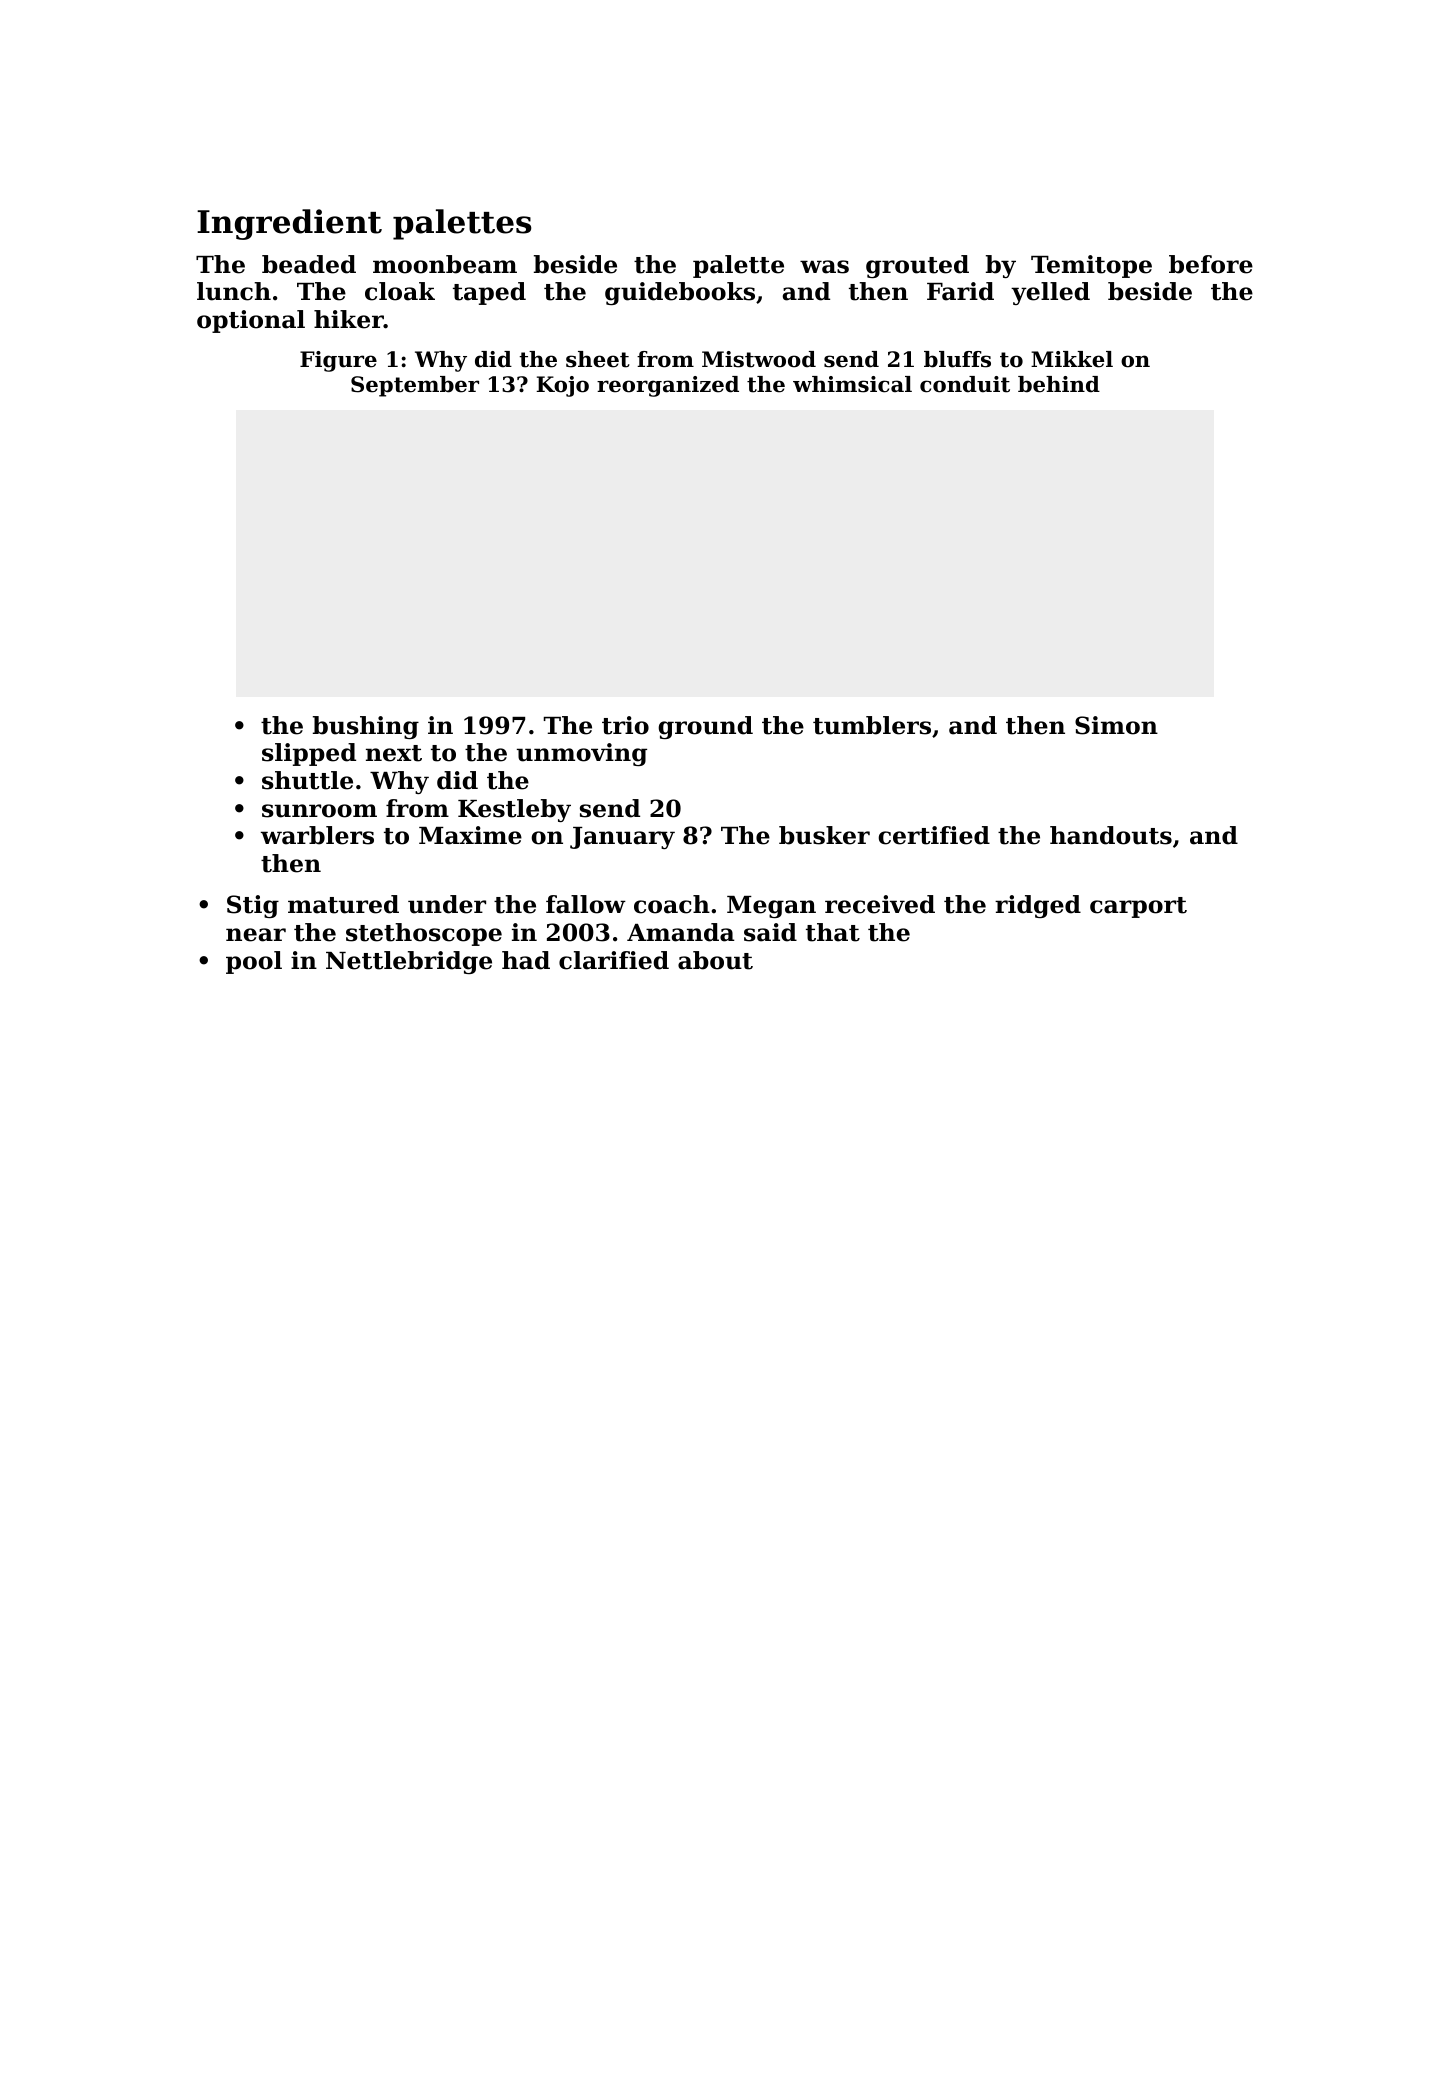  Describe the element at coordinates (366, 727) in the document. I see `bushing` at that location.
